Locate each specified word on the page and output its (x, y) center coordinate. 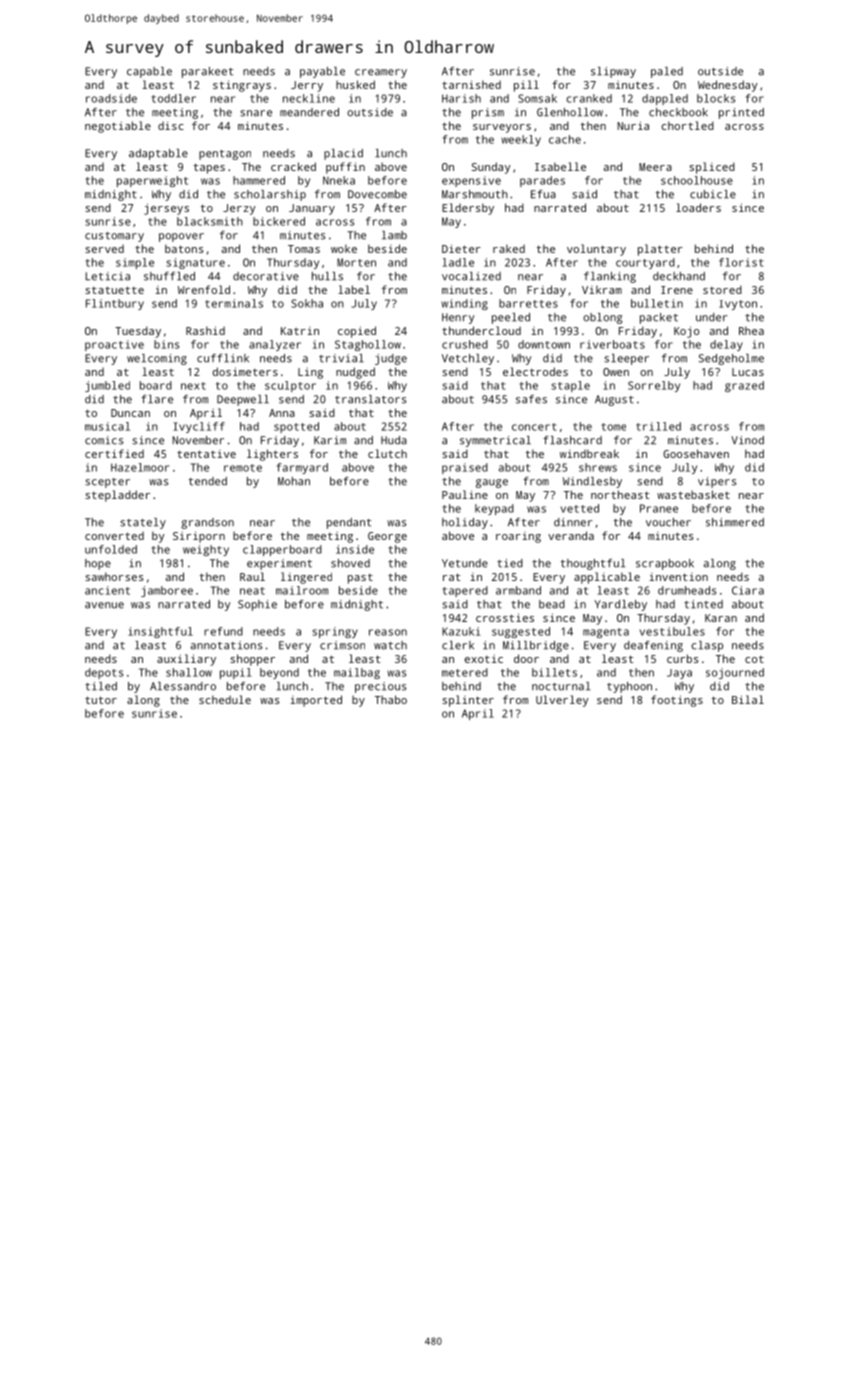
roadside (111, 98)
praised (465, 468)
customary (114, 237)
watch (390, 645)
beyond (279, 673)
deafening (653, 646)
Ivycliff (199, 427)
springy (335, 632)
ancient (107, 590)
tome (614, 427)
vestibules (672, 631)
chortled (688, 125)
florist (741, 262)
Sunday (491, 168)
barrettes (528, 303)
